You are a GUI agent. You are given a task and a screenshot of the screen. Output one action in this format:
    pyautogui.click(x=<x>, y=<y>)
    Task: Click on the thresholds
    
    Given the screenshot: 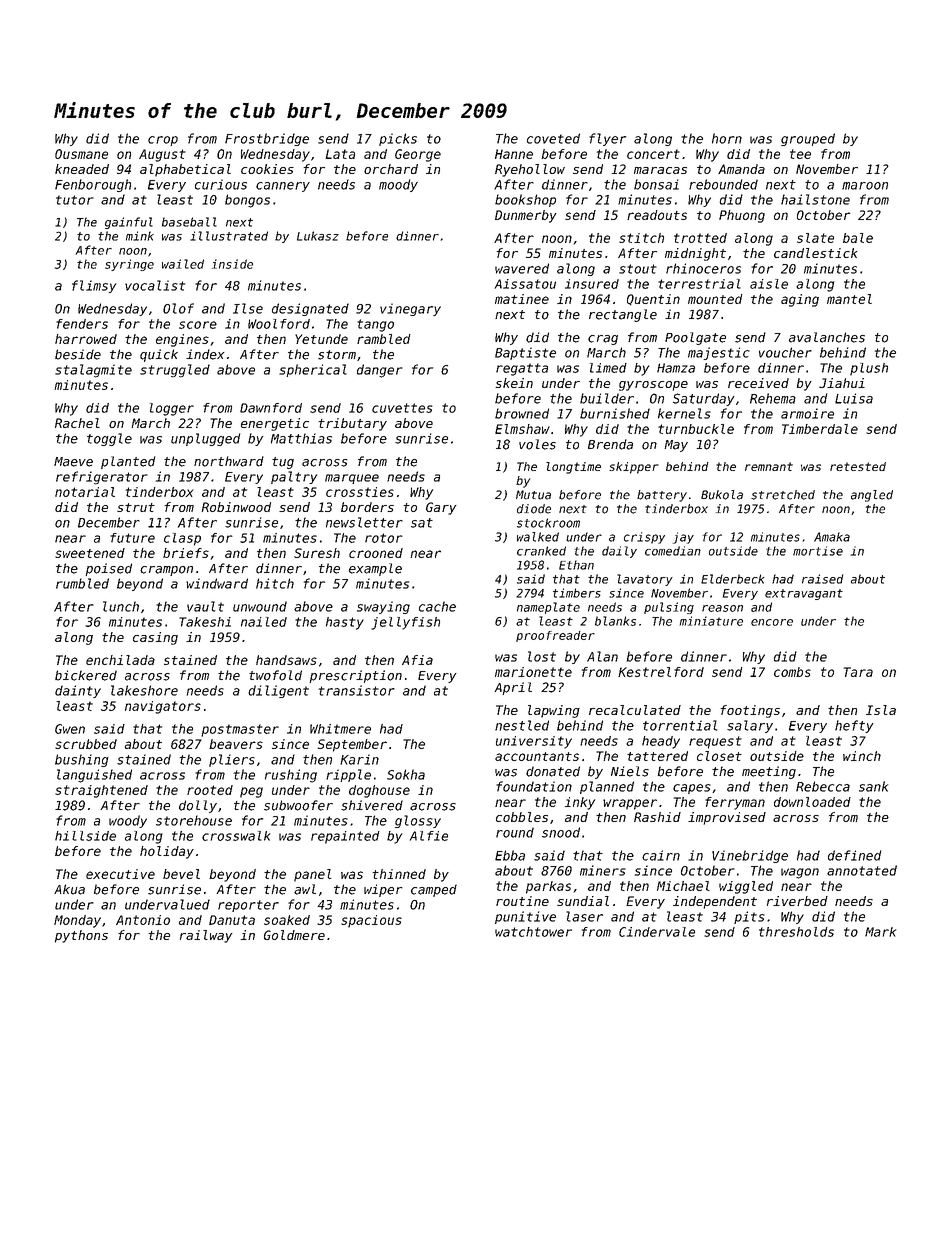 What is the action you would take?
    pyautogui.click(x=796, y=932)
